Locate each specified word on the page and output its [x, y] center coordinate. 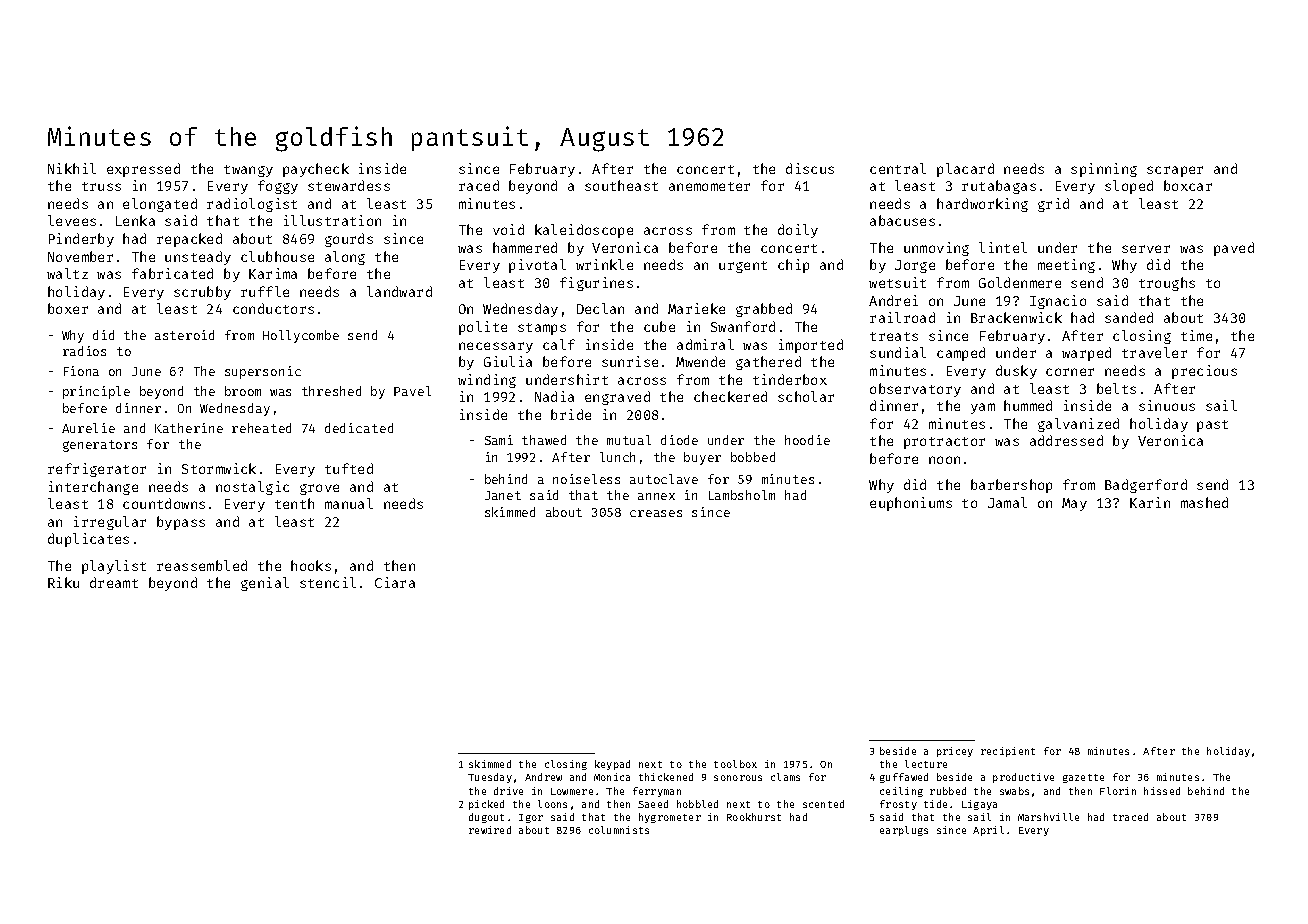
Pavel [412, 391]
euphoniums [911, 504]
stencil [328, 582]
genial [265, 584]
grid [1053, 205]
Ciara [395, 582]
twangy [248, 171]
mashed [1204, 502]
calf [559, 344]
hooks [311, 565]
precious [1204, 372]
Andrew [543, 777]
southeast [621, 185]
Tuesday [490, 778]
